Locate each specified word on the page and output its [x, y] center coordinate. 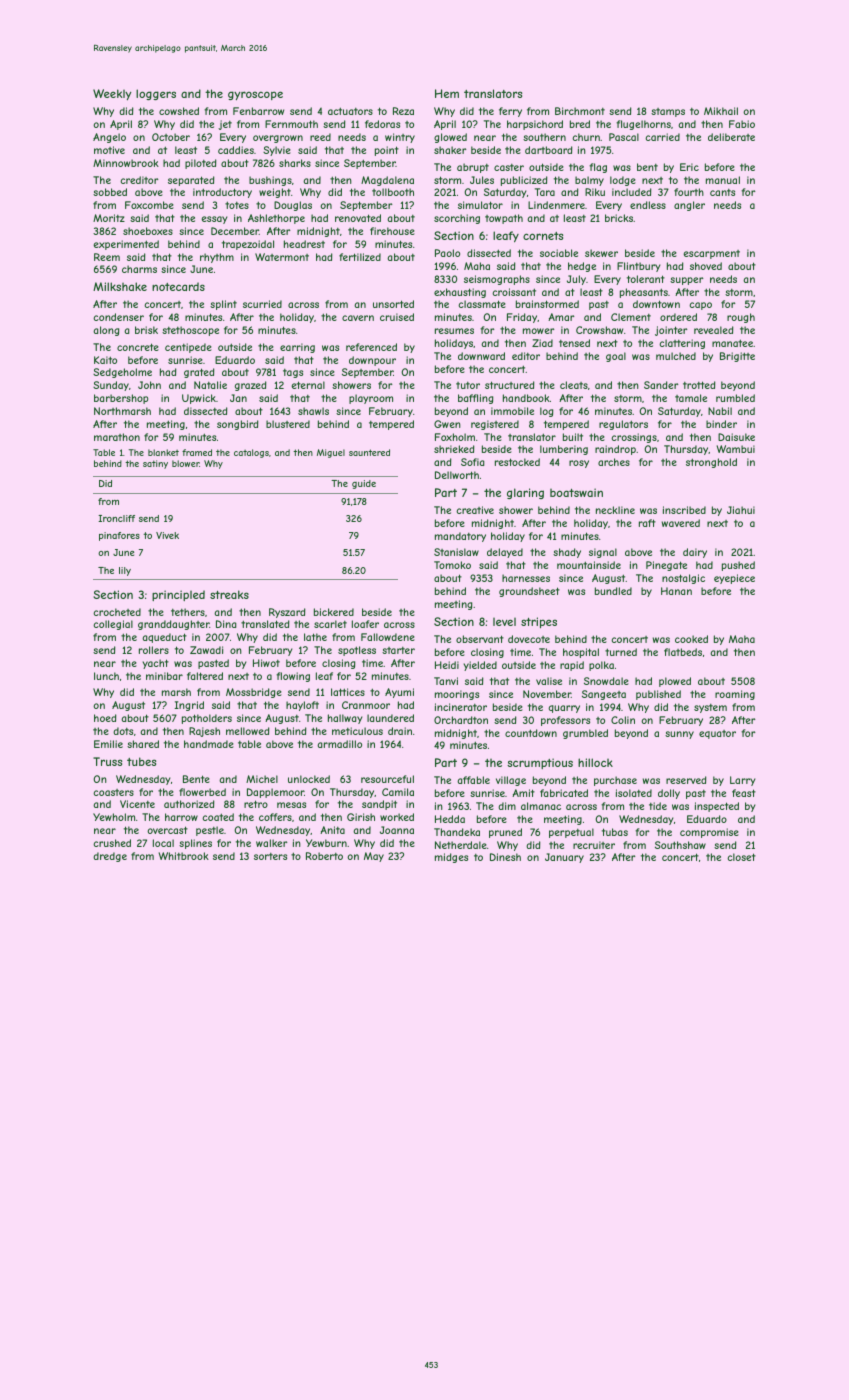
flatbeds [683, 652]
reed [320, 137]
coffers [275, 817]
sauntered [369, 452]
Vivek [167, 535]
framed [197, 452]
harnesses [526, 578]
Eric [689, 167]
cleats [574, 385]
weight [275, 193]
